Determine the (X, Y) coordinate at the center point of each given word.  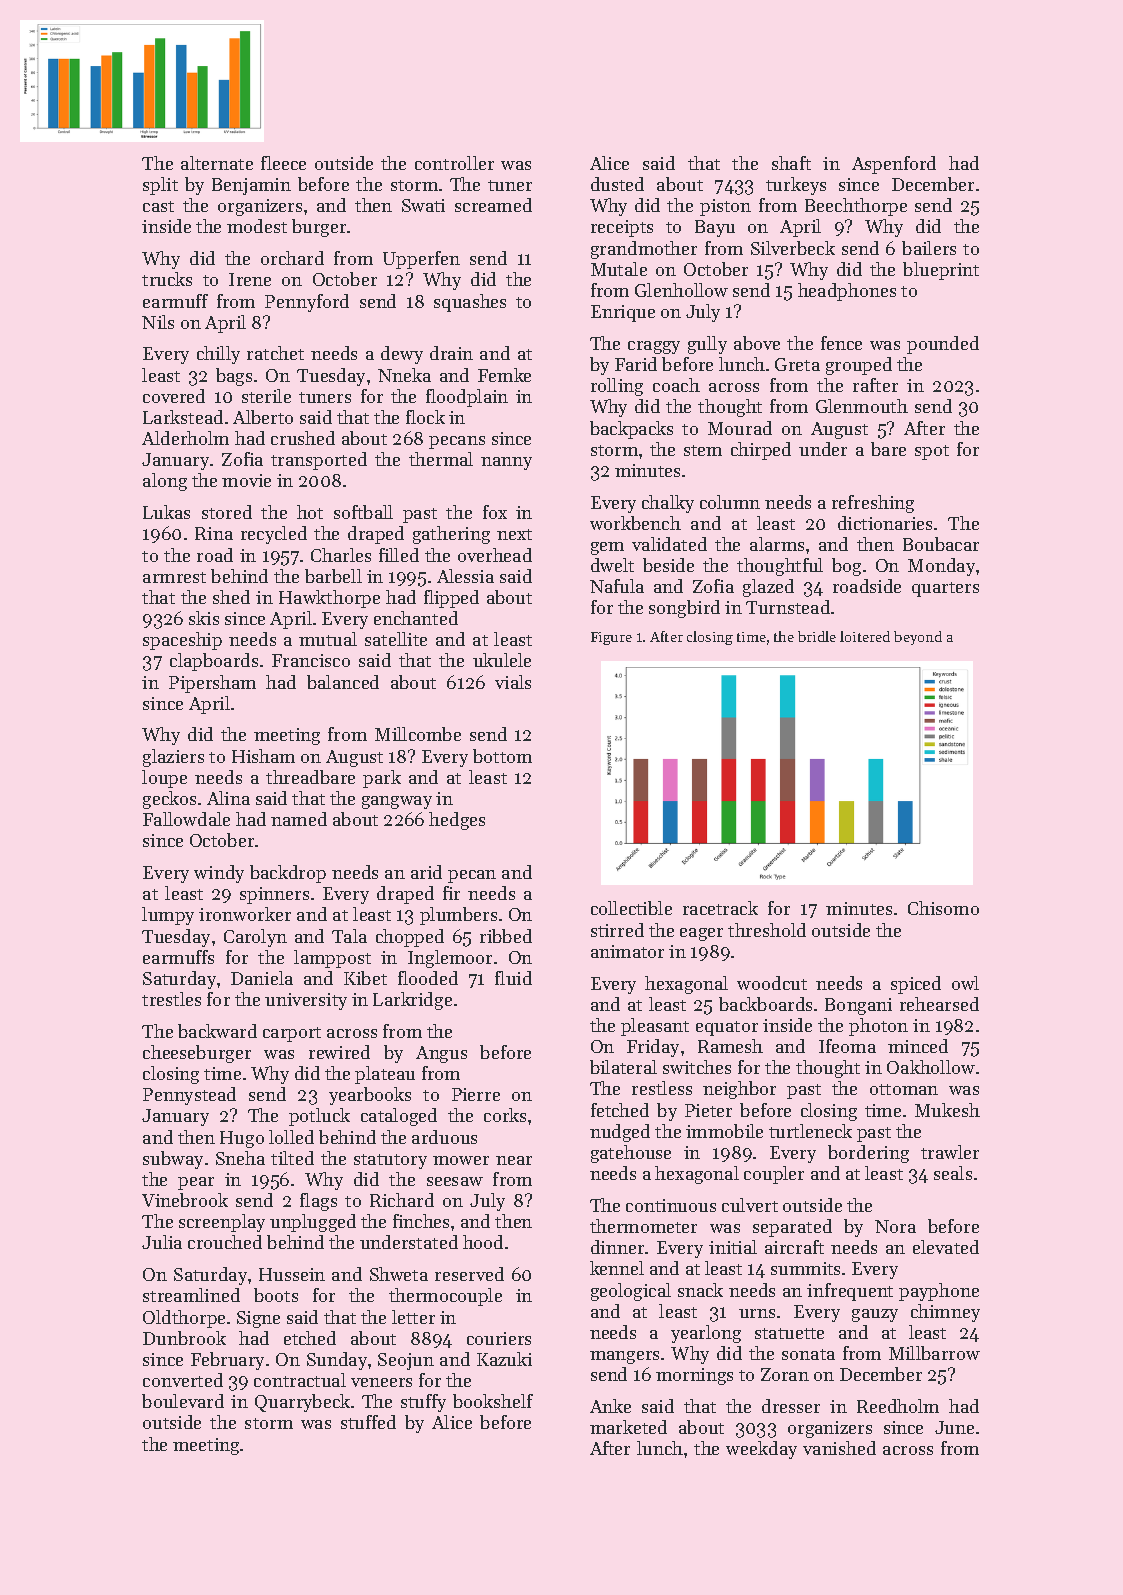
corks (505, 1115)
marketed (628, 1427)
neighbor (739, 1090)
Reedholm (898, 1406)
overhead (495, 555)
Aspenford (894, 165)
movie (246, 480)
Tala (349, 936)
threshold (767, 930)
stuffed (368, 1422)
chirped (761, 451)
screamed (493, 205)
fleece (283, 163)
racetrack (720, 908)
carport (292, 1034)
